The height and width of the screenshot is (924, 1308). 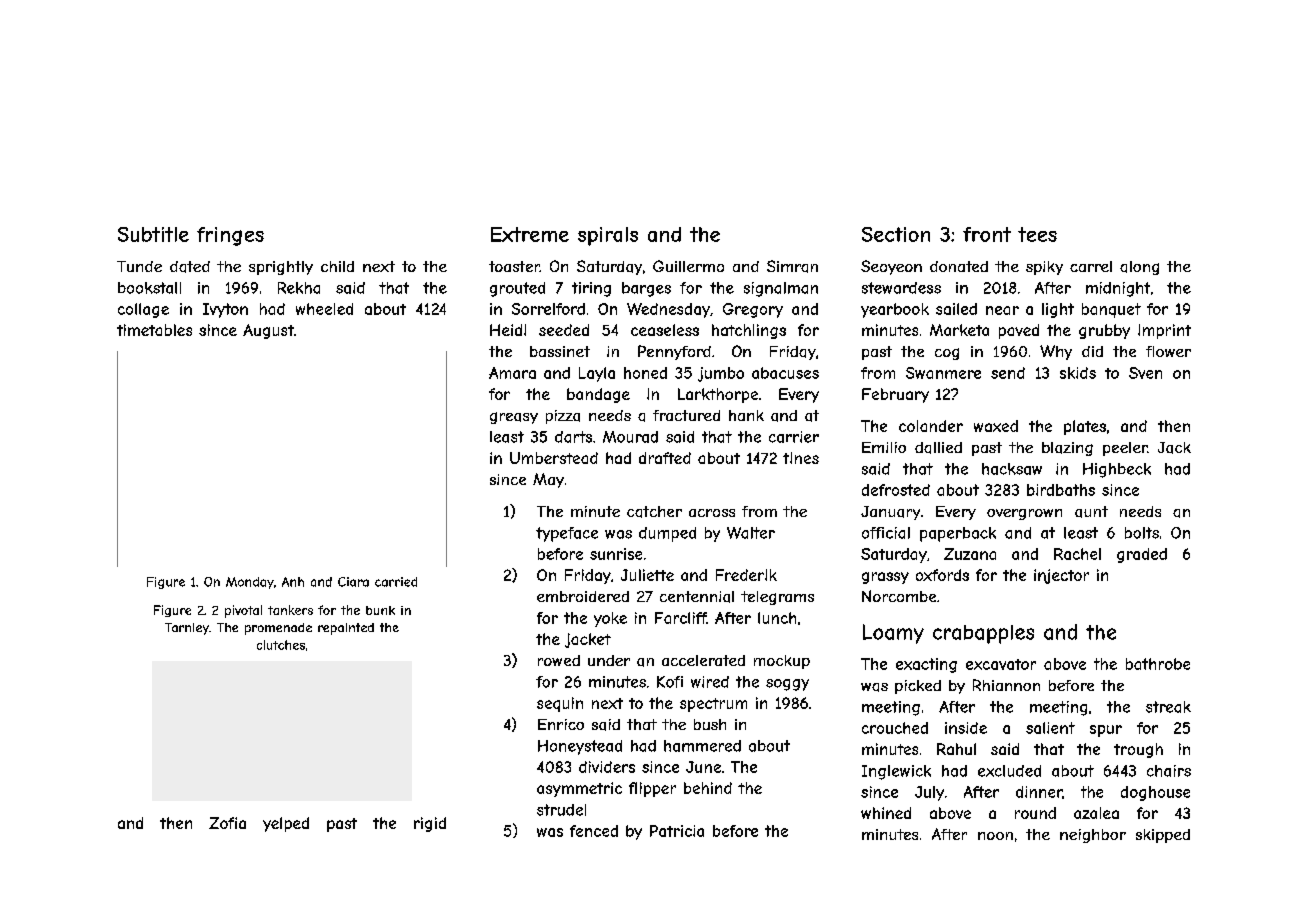 I want to click on bathrobe, so click(x=1158, y=664).
